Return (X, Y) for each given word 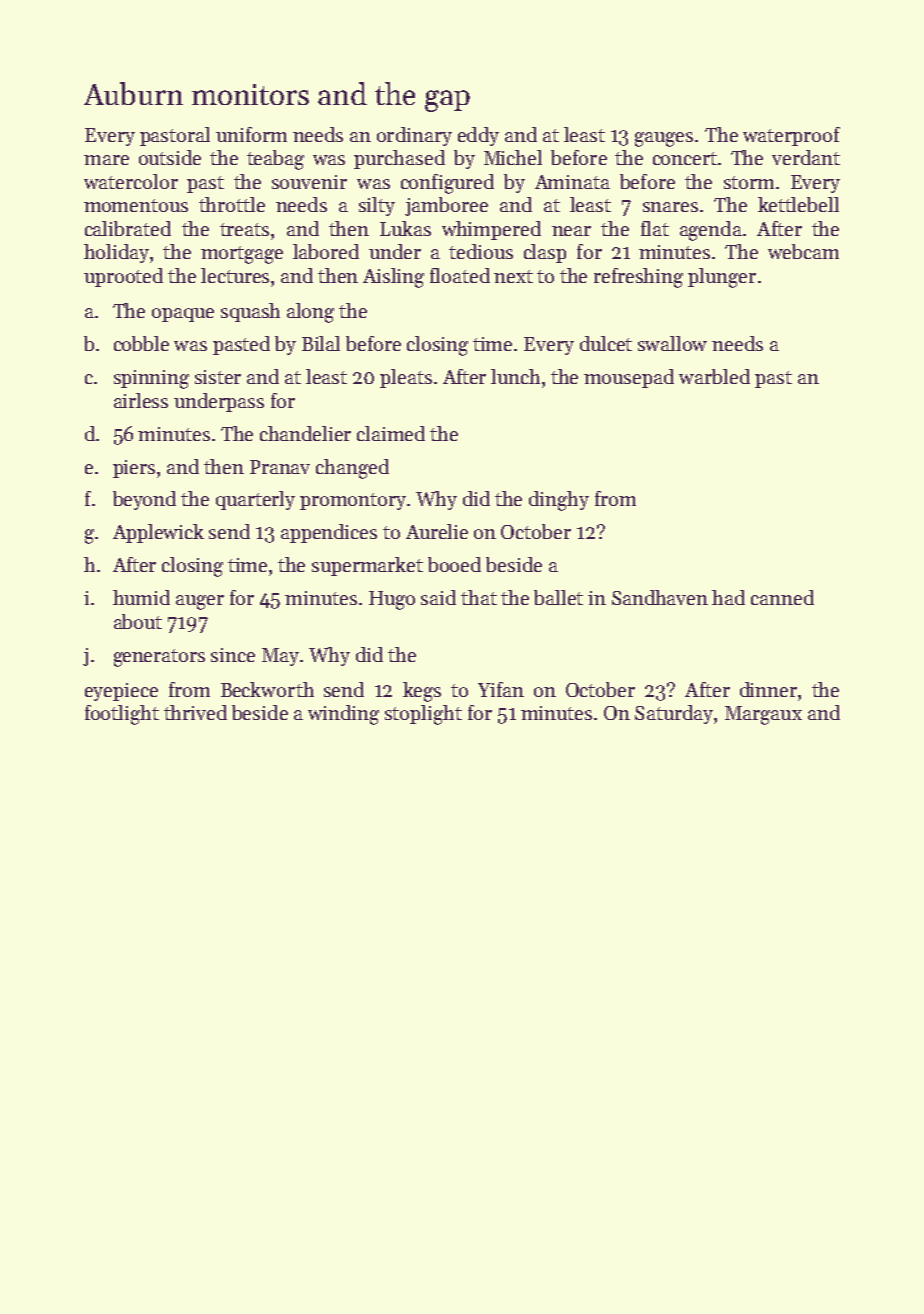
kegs (422, 692)
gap (447, 101)
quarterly (255, 500)
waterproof (791, 136)
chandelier (305, 433)
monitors (250, 94)
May (280, 657)
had (728, 597)
